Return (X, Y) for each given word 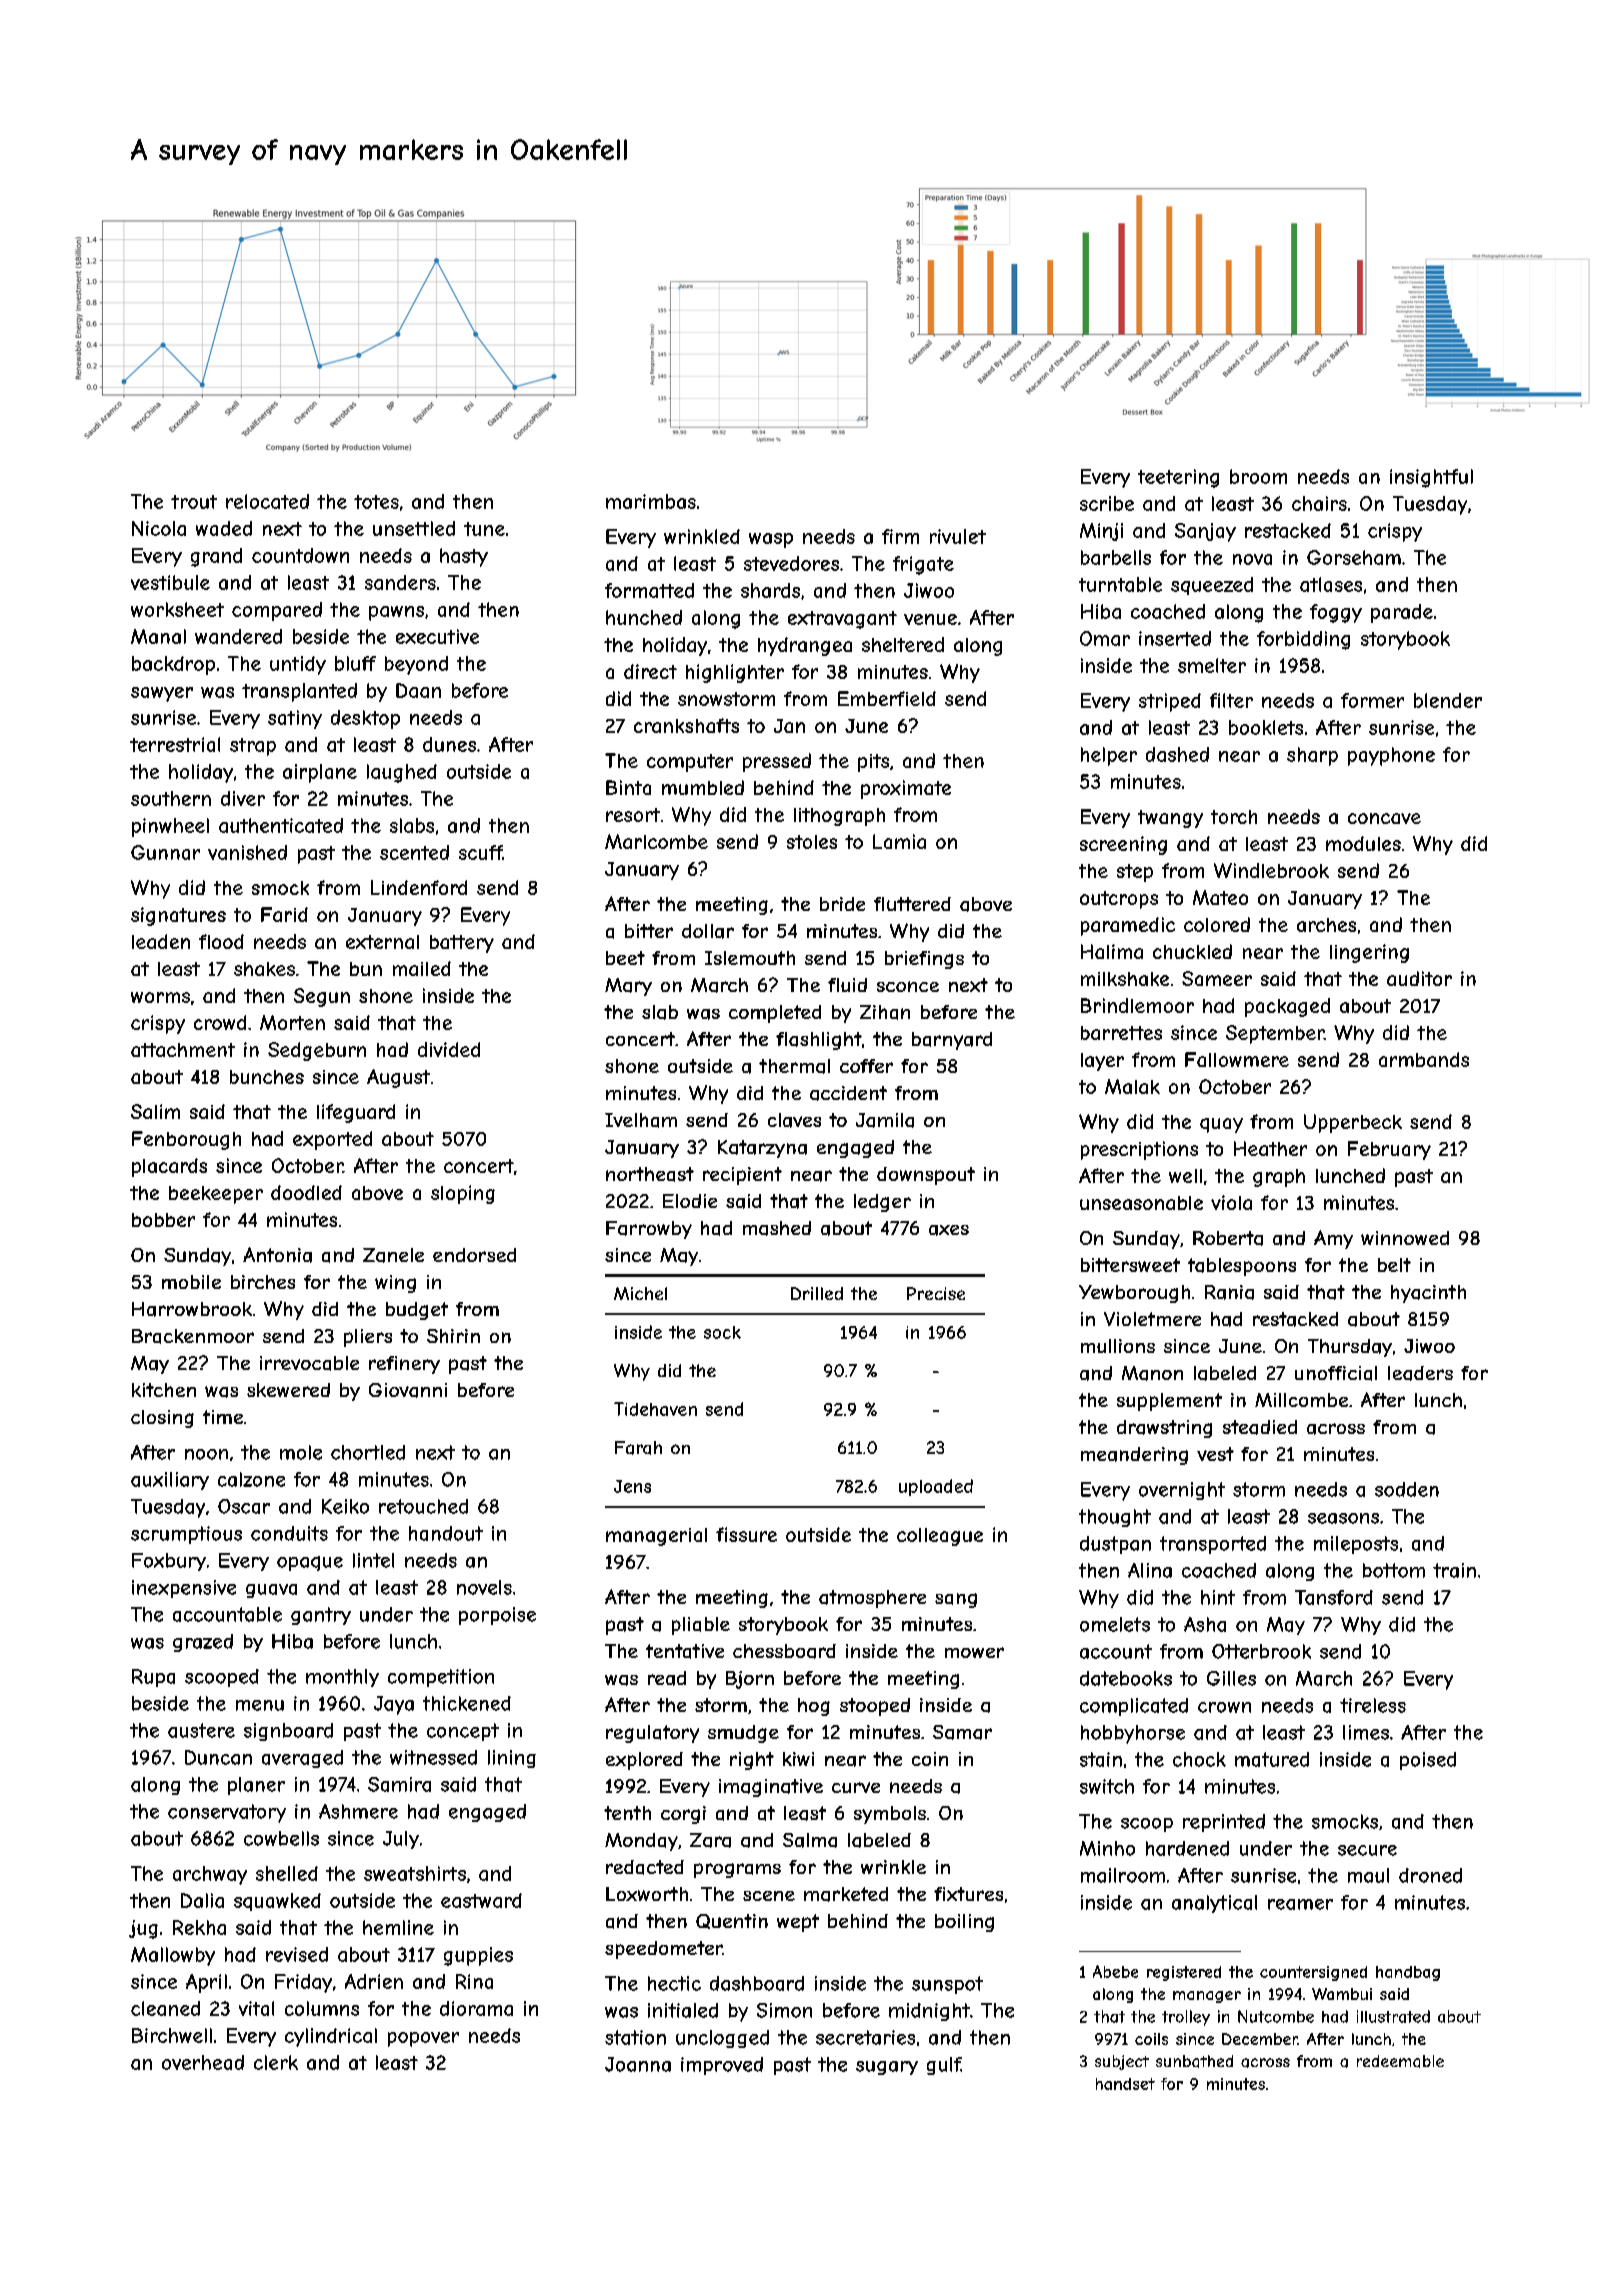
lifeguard (356, 1113)
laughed (402, 773)
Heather (1270, 1148)
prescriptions (1139, 1150)
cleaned (165, 2008)
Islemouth (750, 958)
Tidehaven (655, 1409)
